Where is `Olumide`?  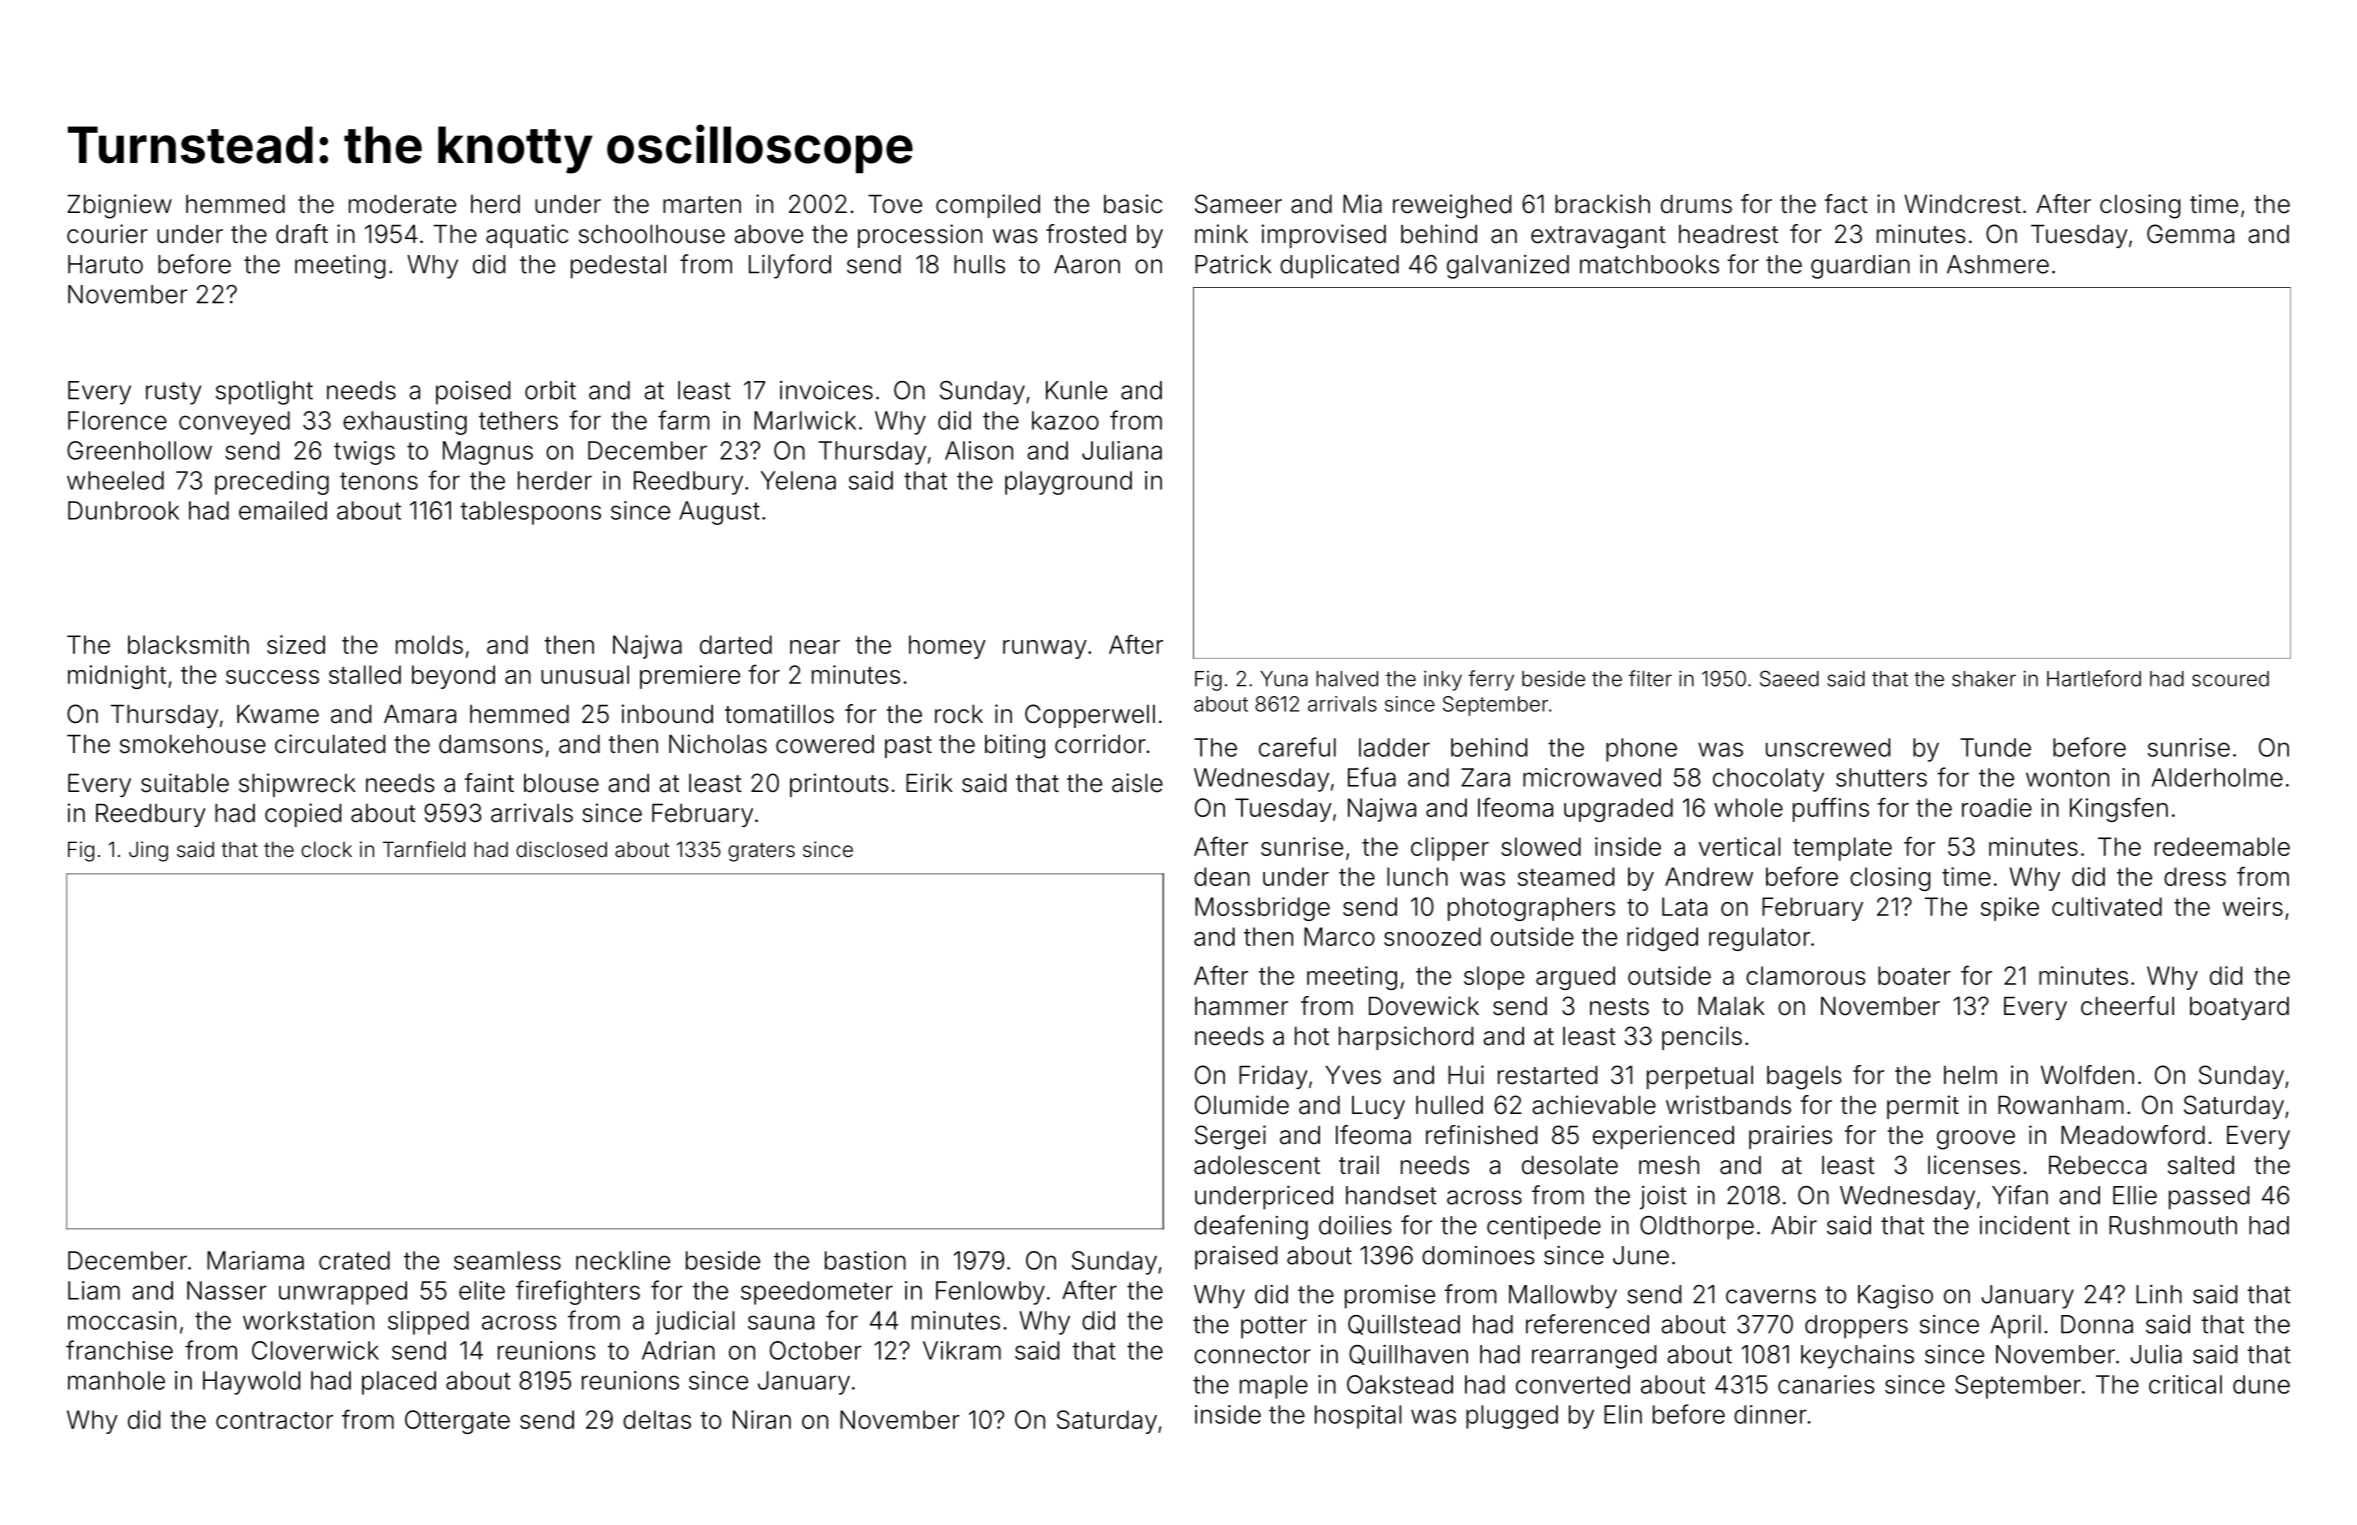
Olumide is located at coordinates (1242, 1105).
